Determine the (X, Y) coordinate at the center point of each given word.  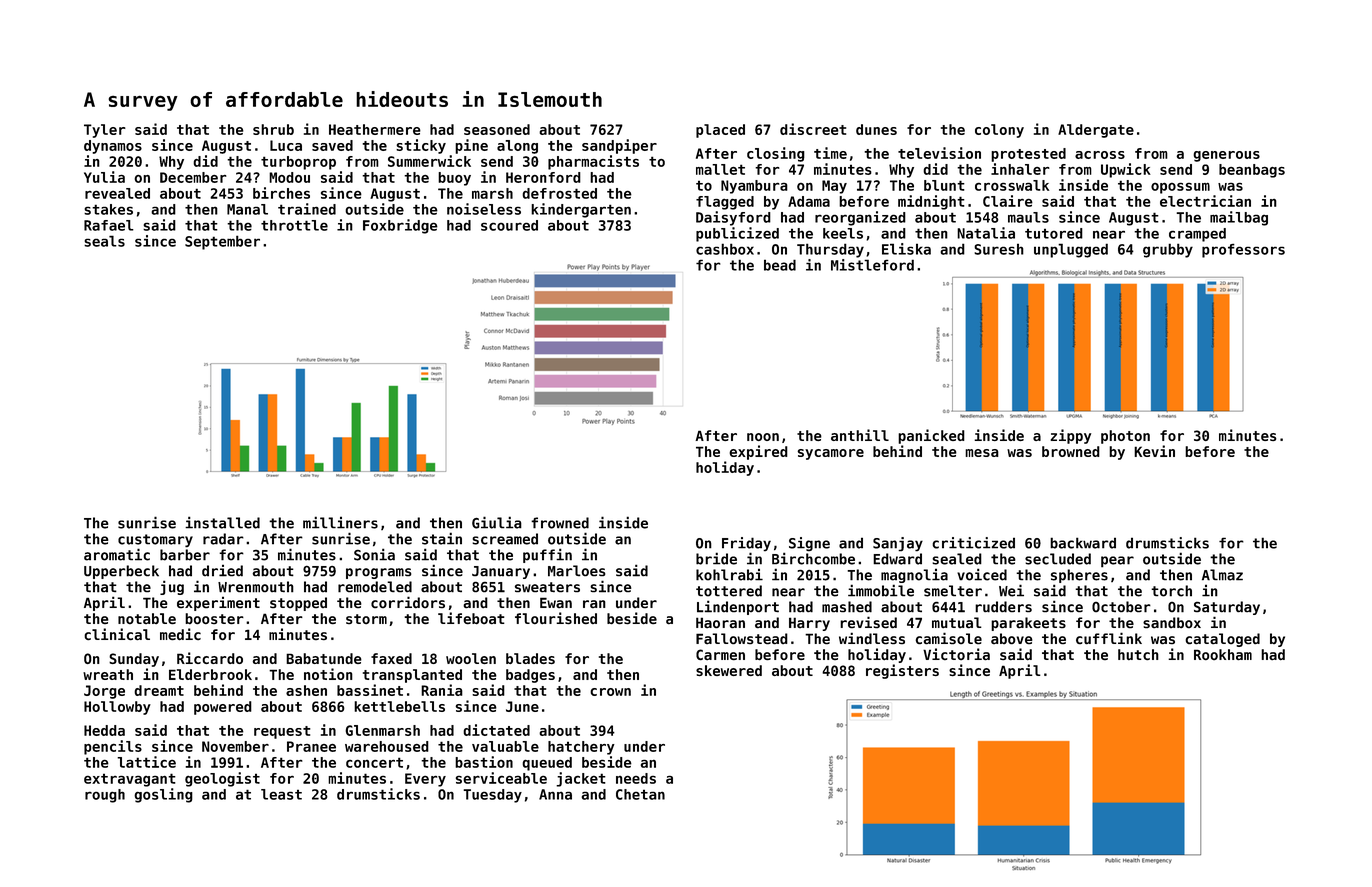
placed (720, 131)
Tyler (105, 131)
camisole (948, 638)
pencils (113, 747)
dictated (496, 730)
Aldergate (1096, 131)
